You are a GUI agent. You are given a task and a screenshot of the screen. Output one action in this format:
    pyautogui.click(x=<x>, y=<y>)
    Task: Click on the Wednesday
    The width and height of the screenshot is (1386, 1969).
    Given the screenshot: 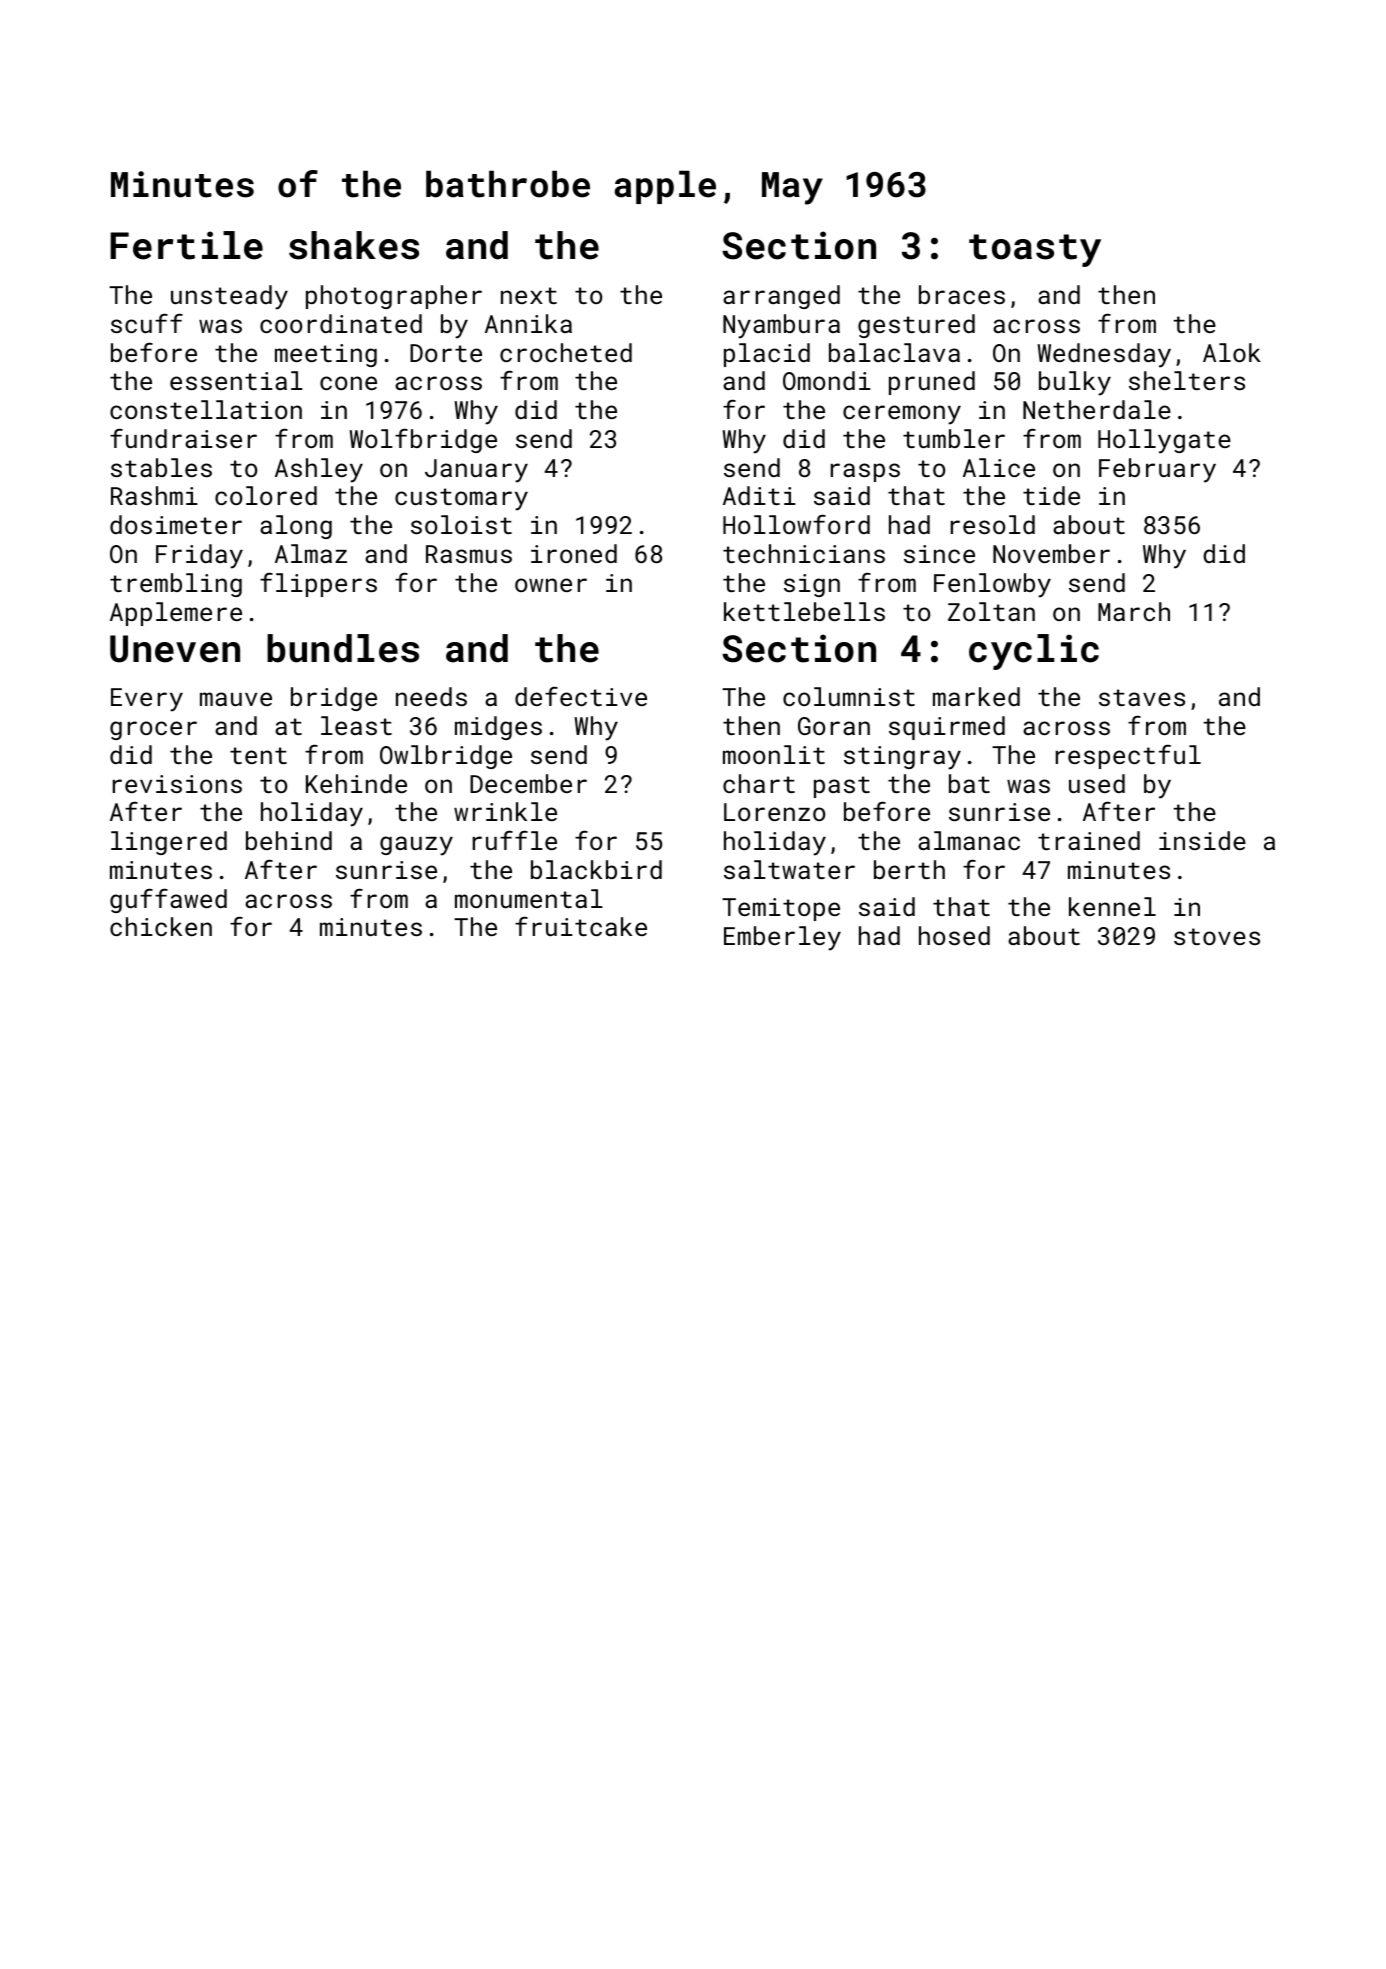 What is the action you would take?
    pyautogui.click(x=1104, y=355)
